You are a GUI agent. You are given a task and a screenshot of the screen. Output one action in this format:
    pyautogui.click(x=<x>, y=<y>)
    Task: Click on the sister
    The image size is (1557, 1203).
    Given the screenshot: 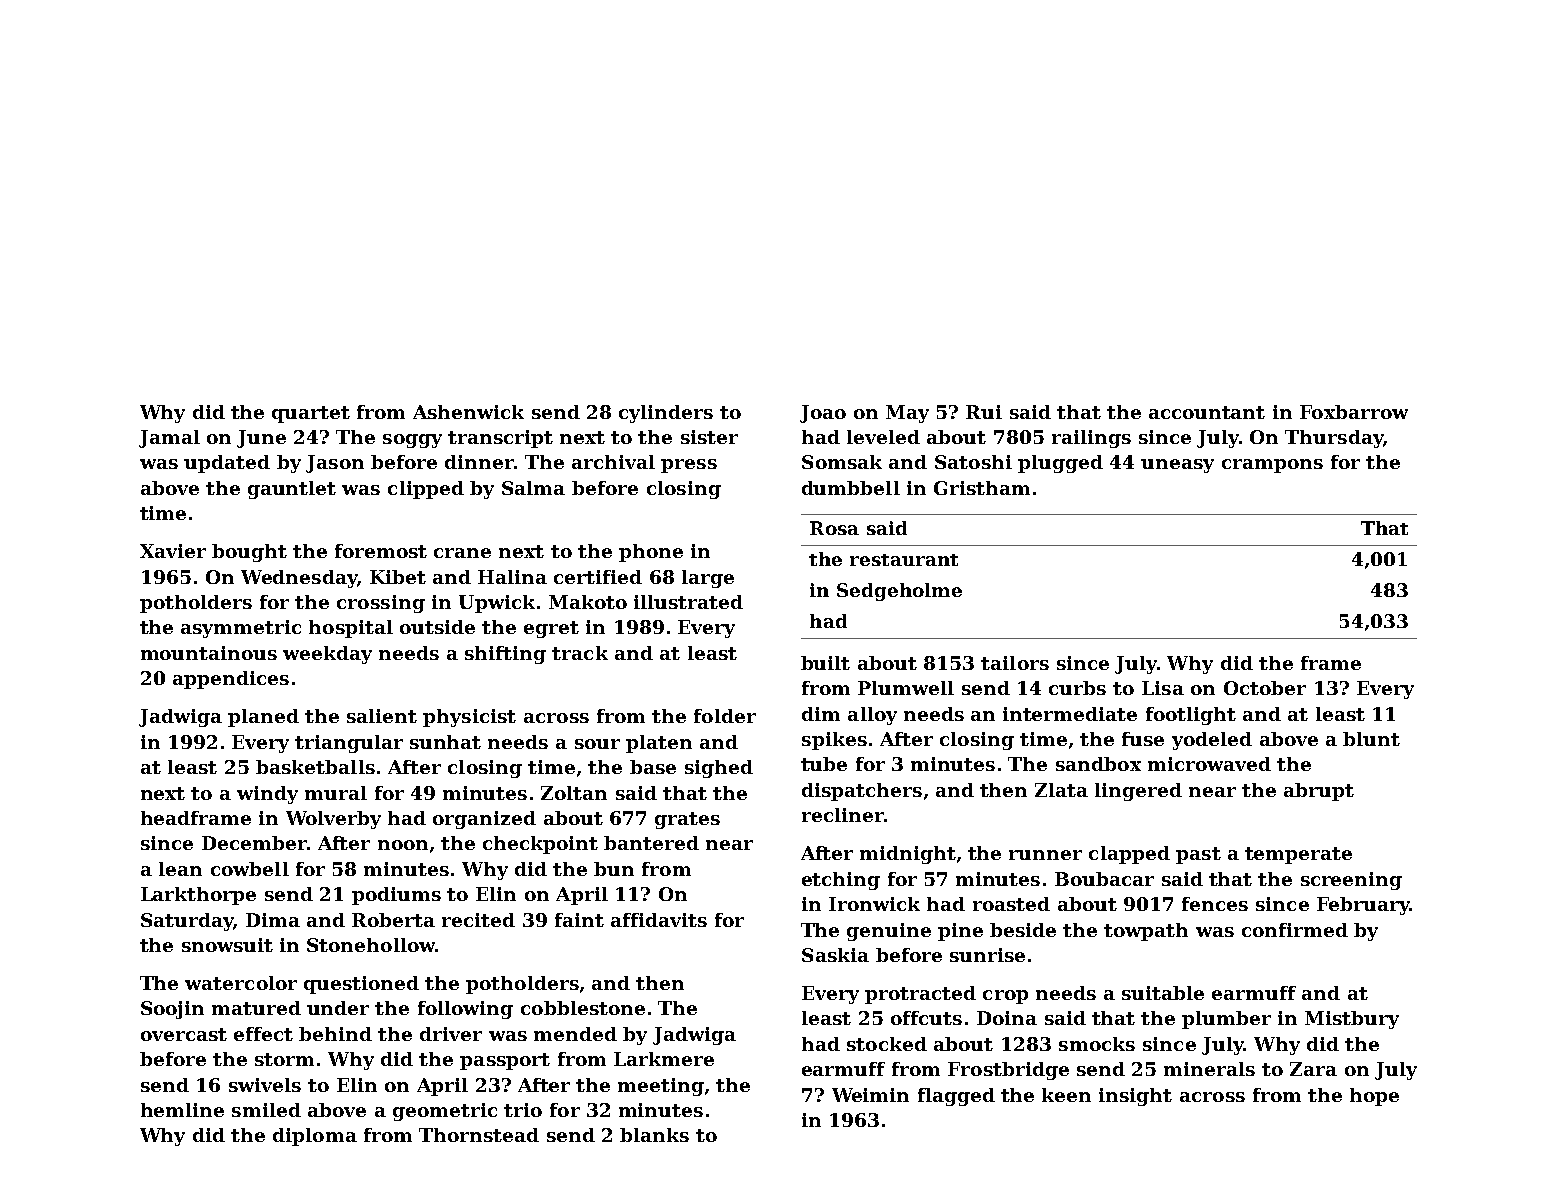 What is the action you would take?
    pyautogui.click(x=709, y=437)
